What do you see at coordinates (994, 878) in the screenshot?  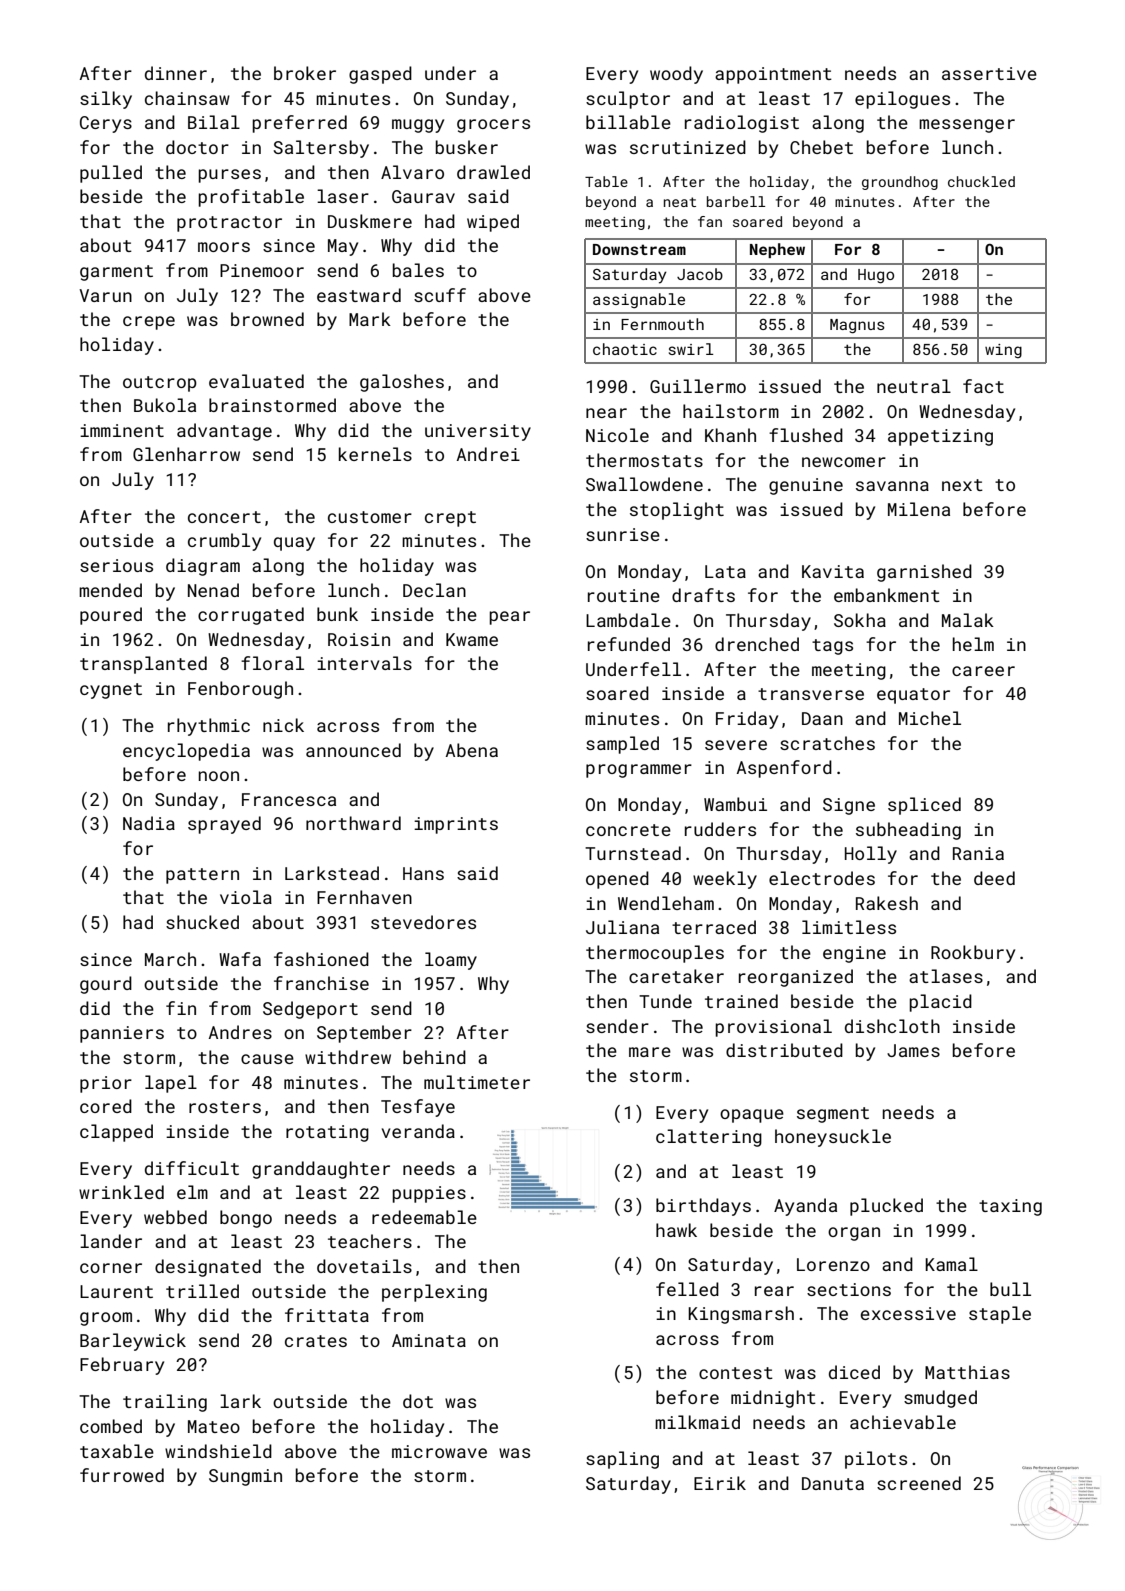 I see `deed` at bounding box center [994, 878].
